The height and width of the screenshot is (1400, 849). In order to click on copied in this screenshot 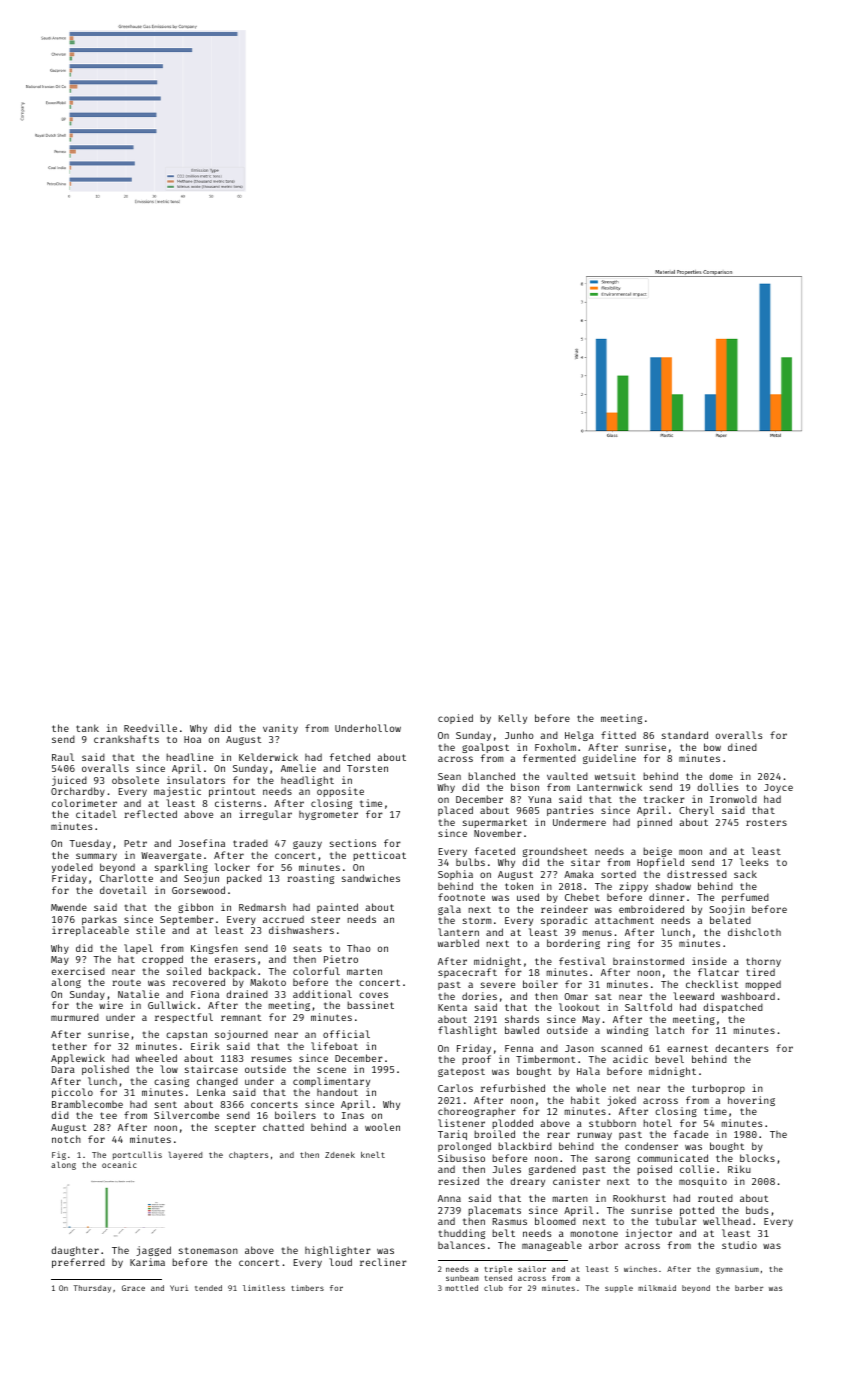, I will do `click(455, 719)`.
